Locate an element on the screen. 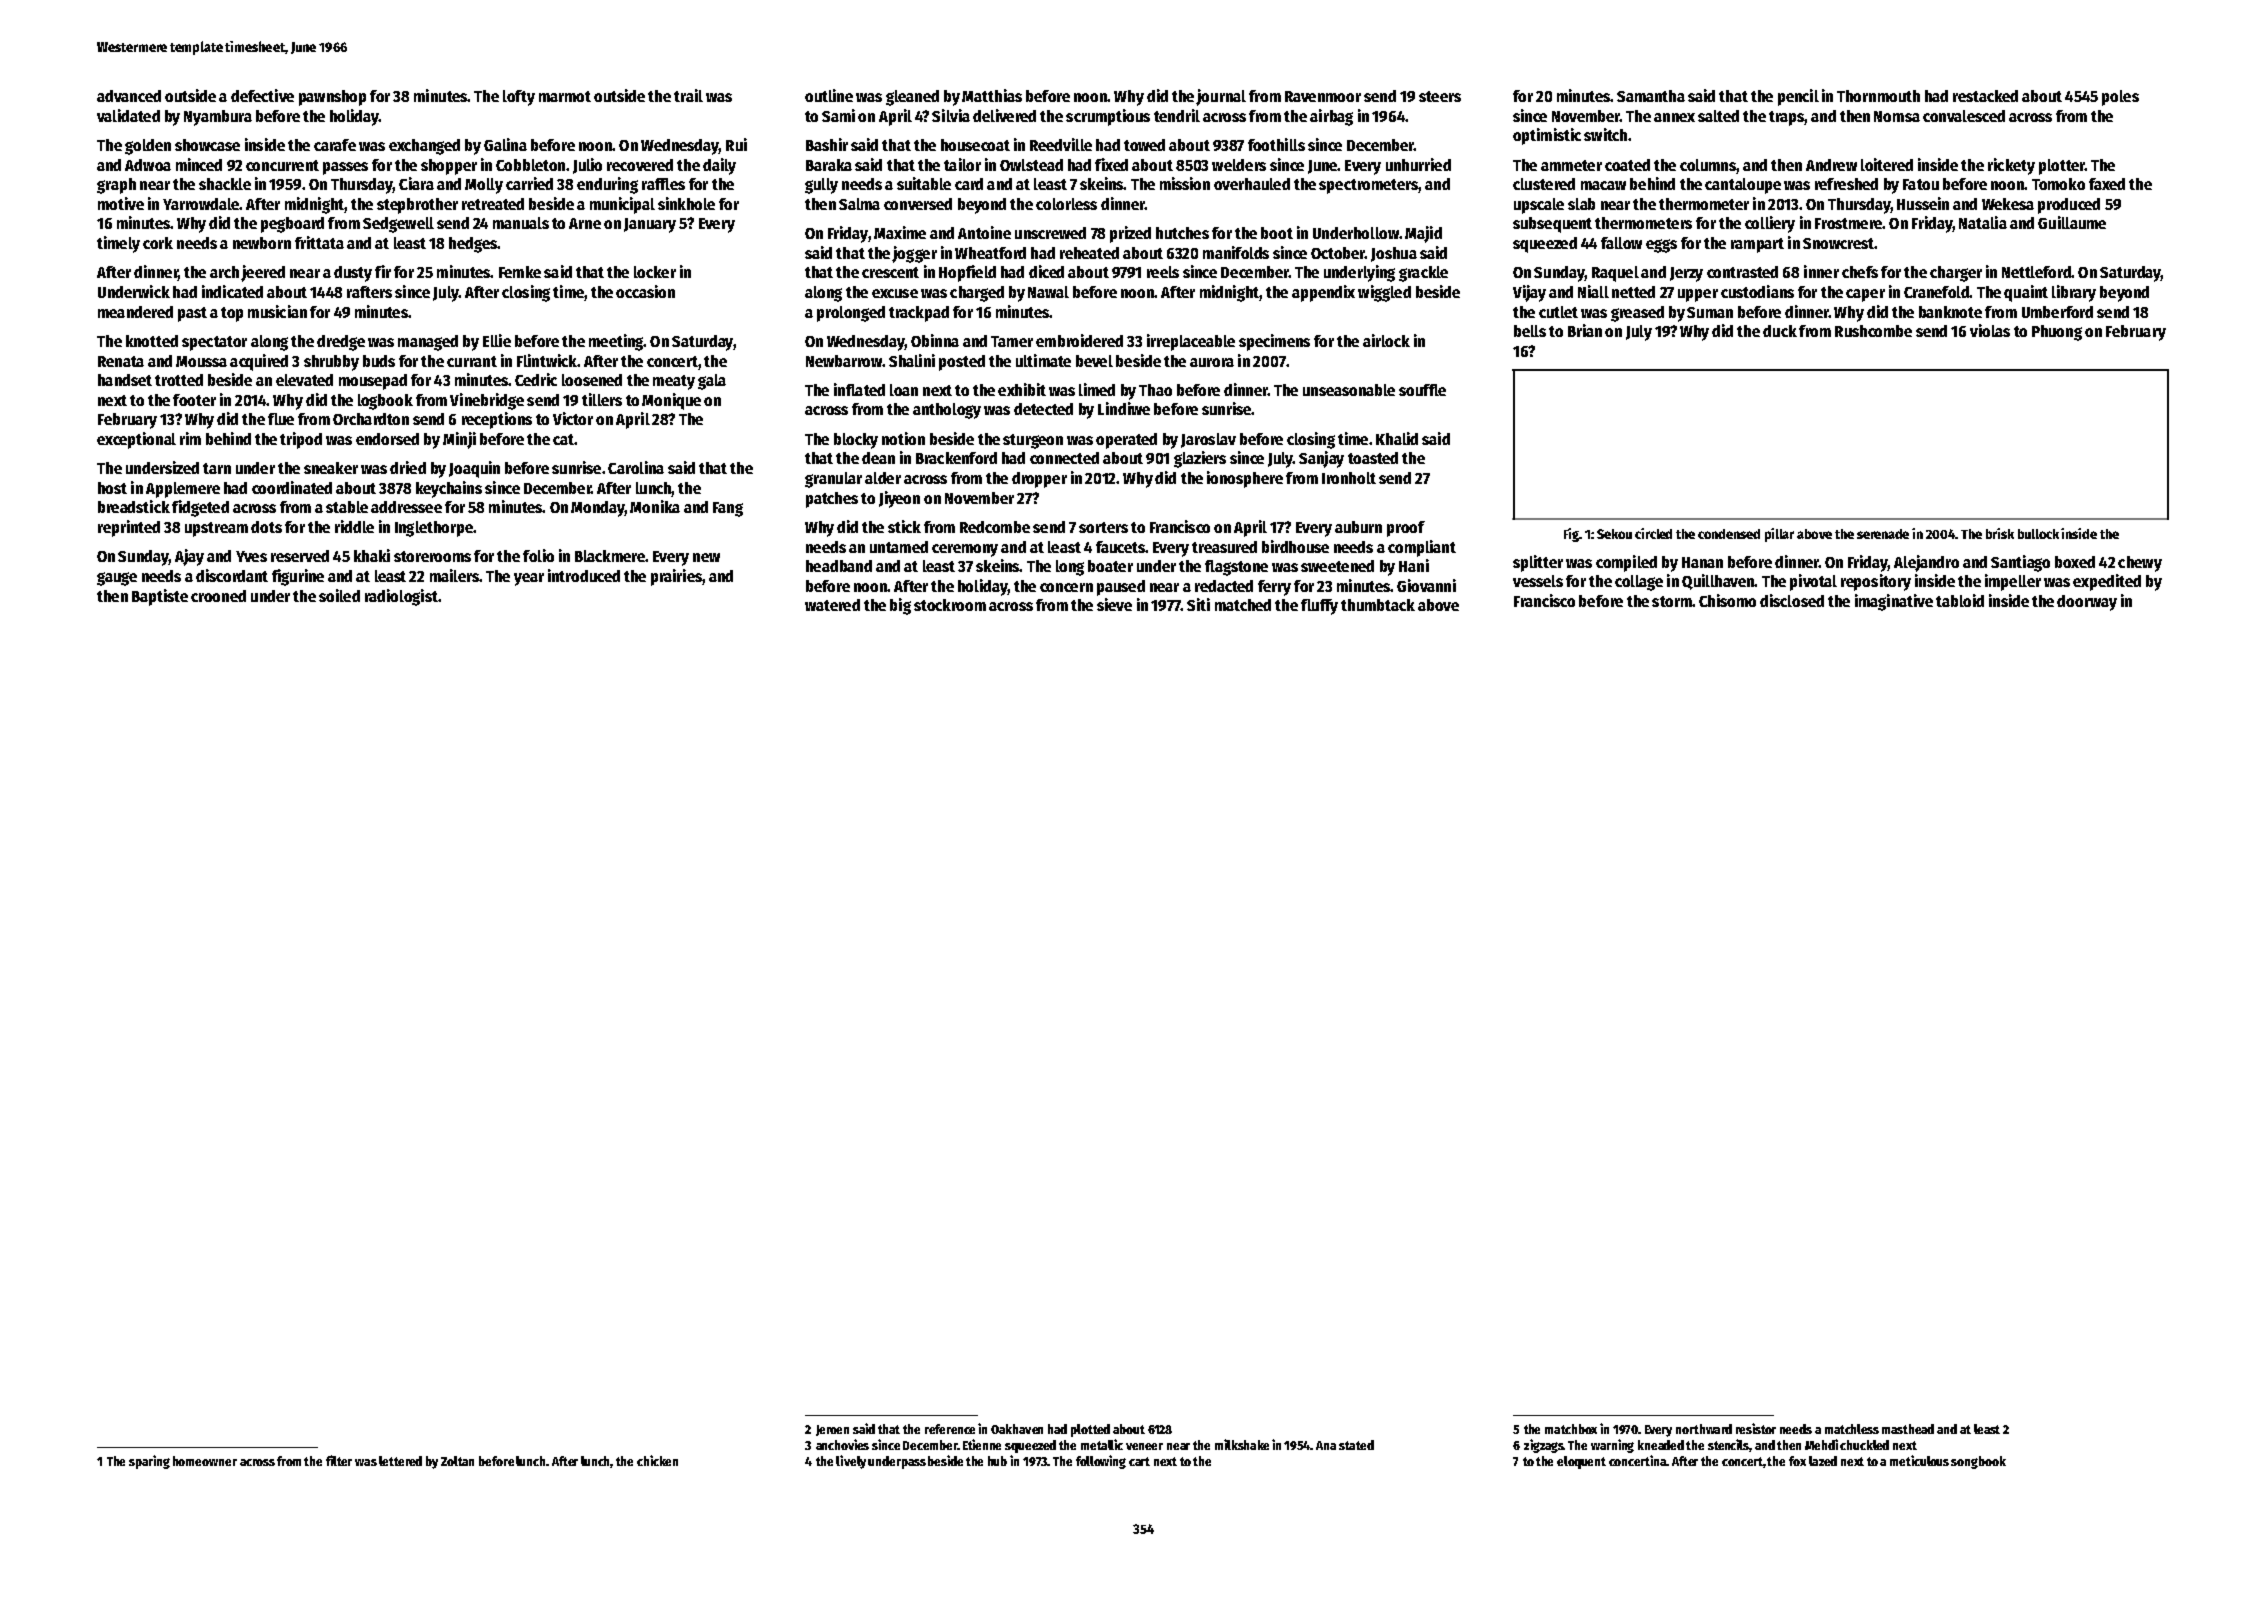 The height and width of the screenshot is (1603, 2266). sparing is located at coordinates (149, 1462).
